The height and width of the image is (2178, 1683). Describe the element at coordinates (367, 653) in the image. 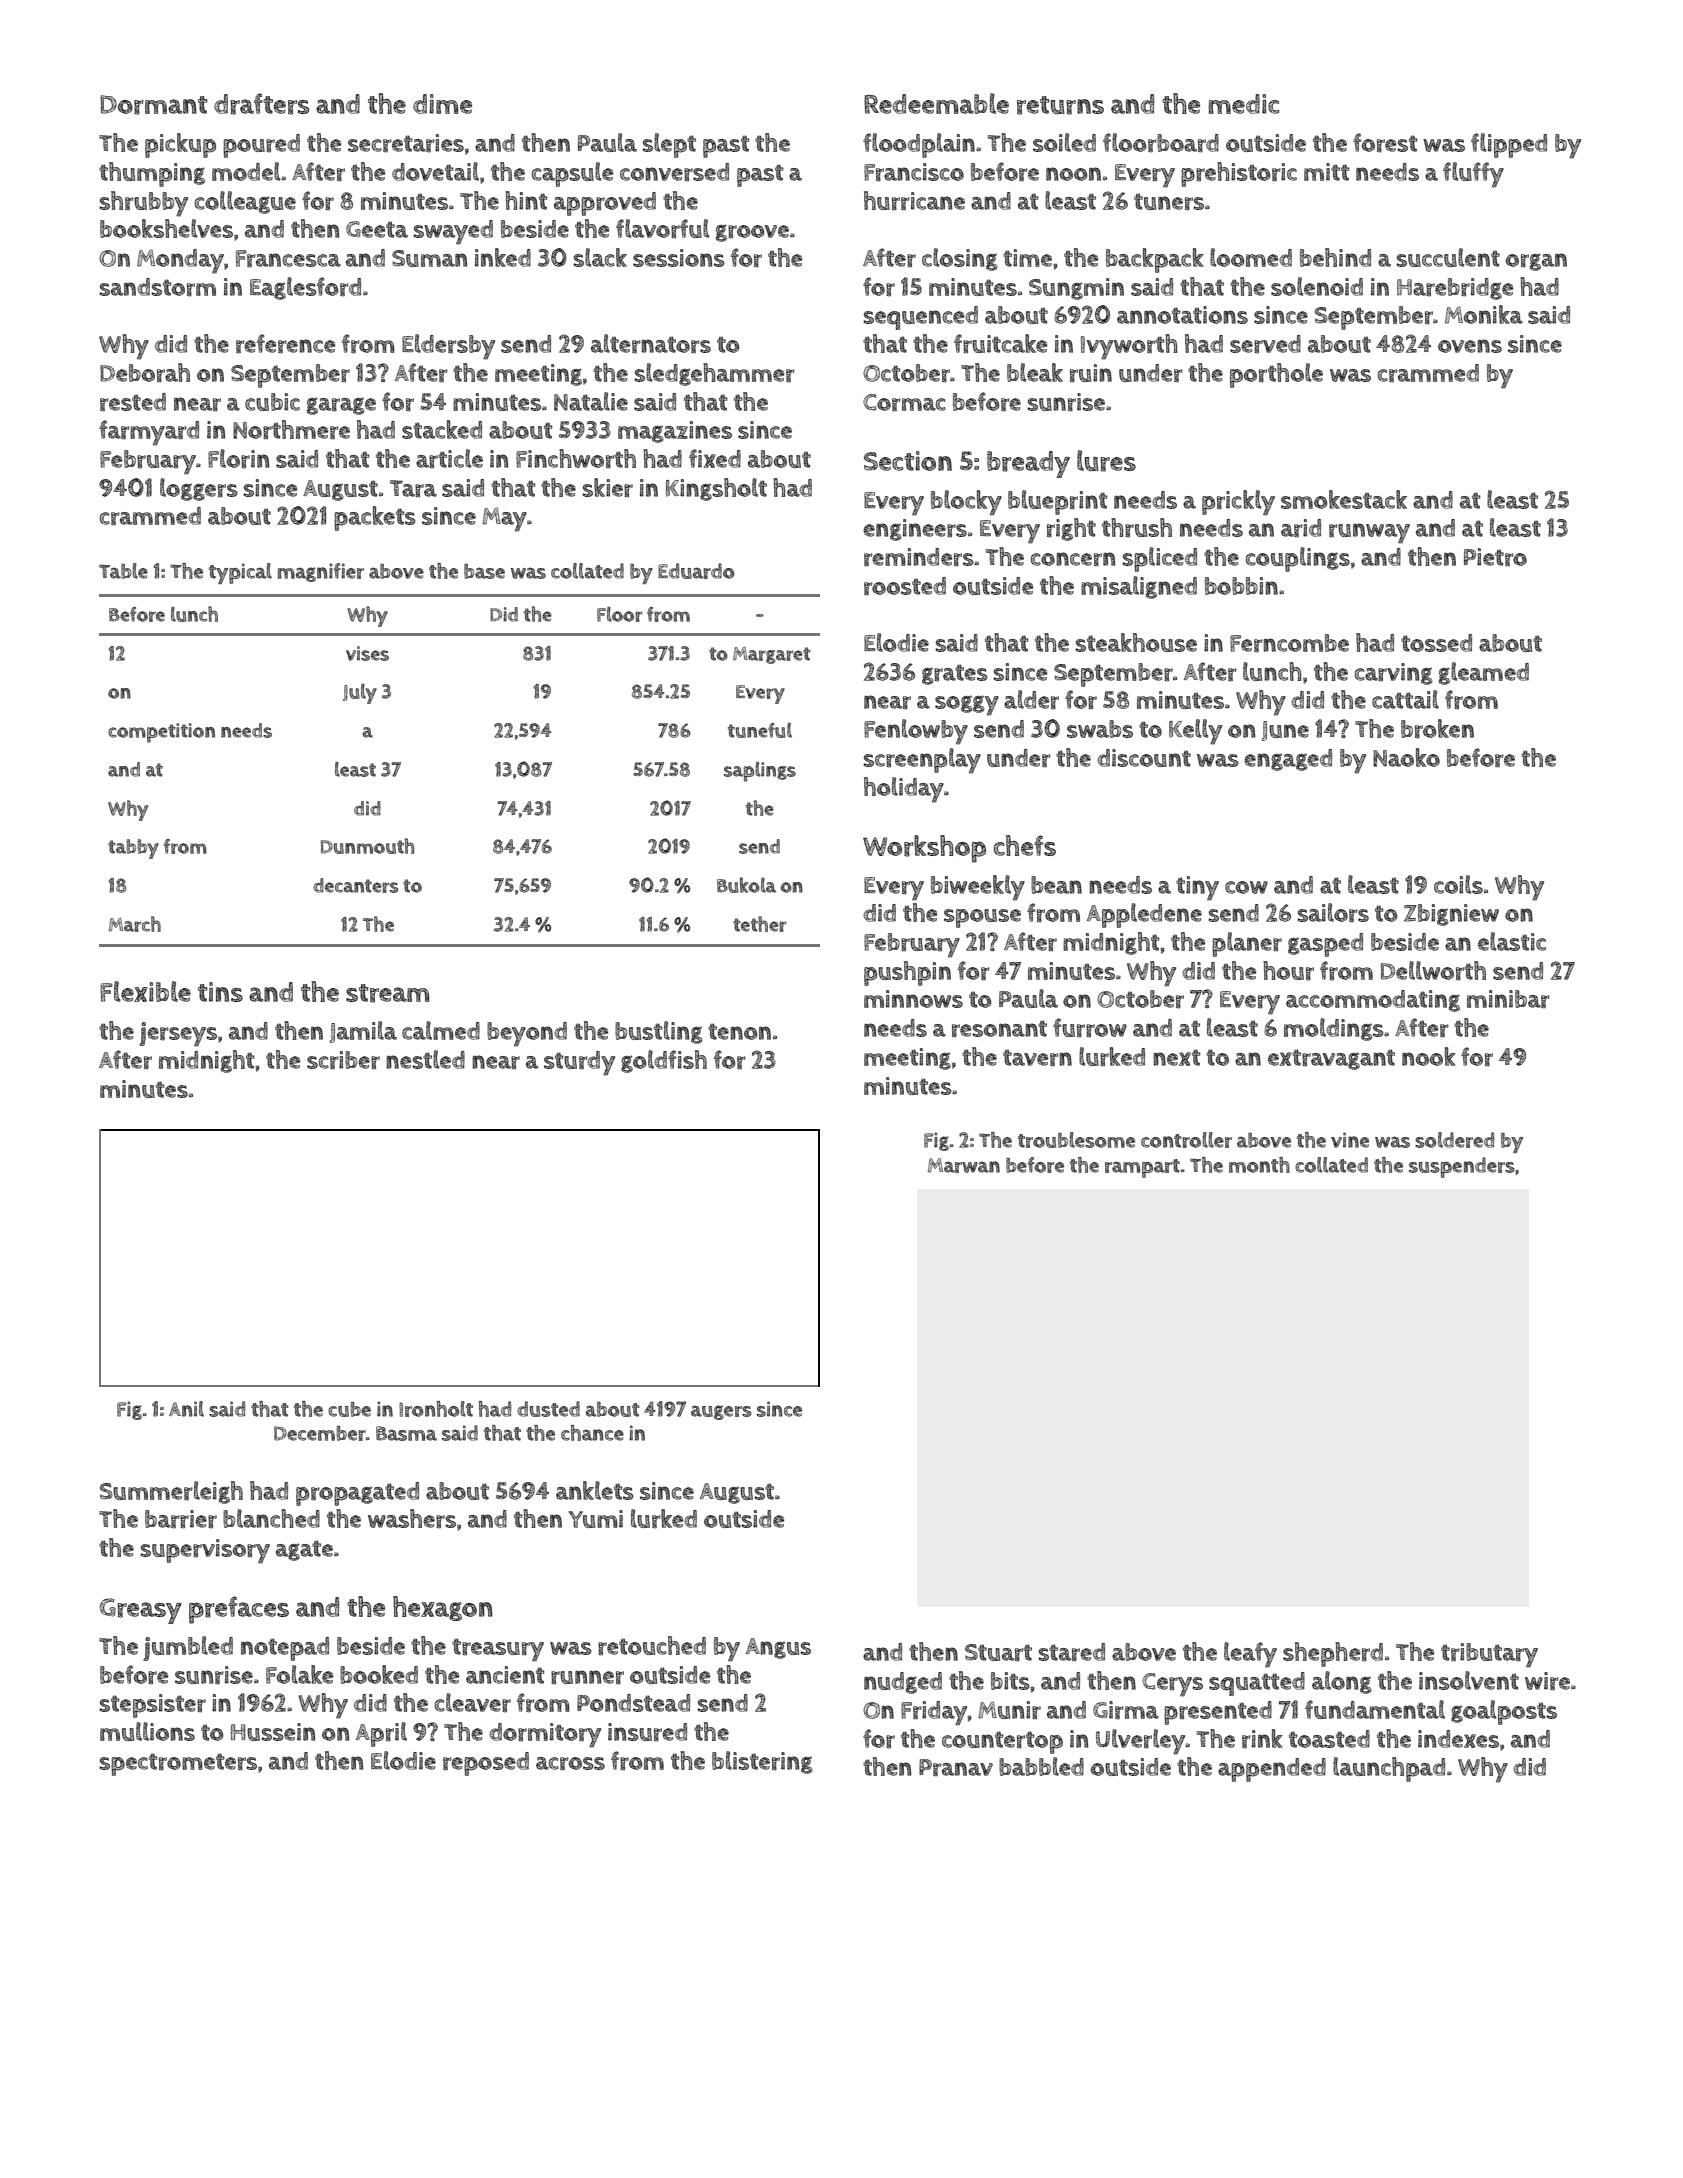

I see `vises` at that location.
